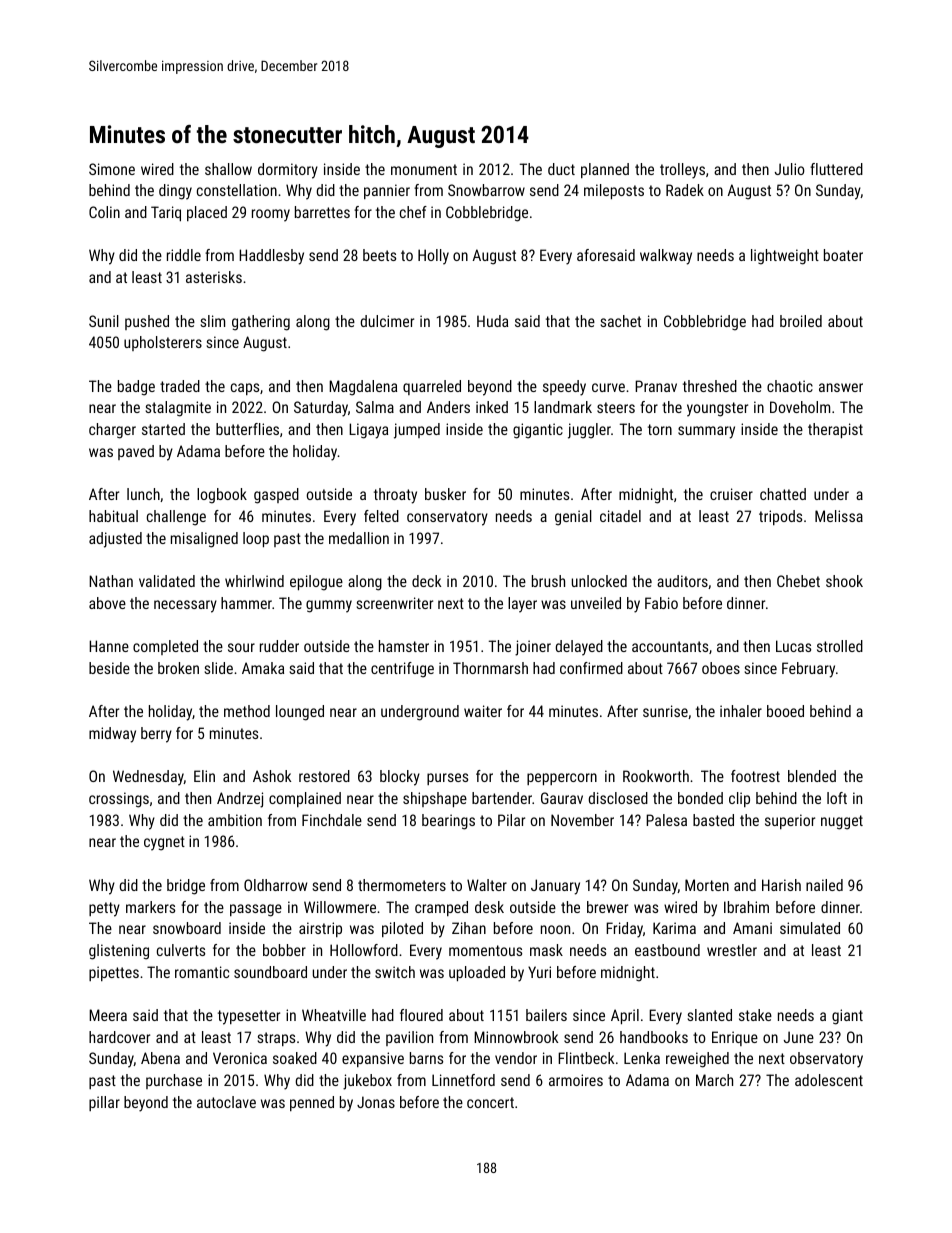 The width and height of the screenshot is (952, 1233). I want to click on February, so click(808, 670).
